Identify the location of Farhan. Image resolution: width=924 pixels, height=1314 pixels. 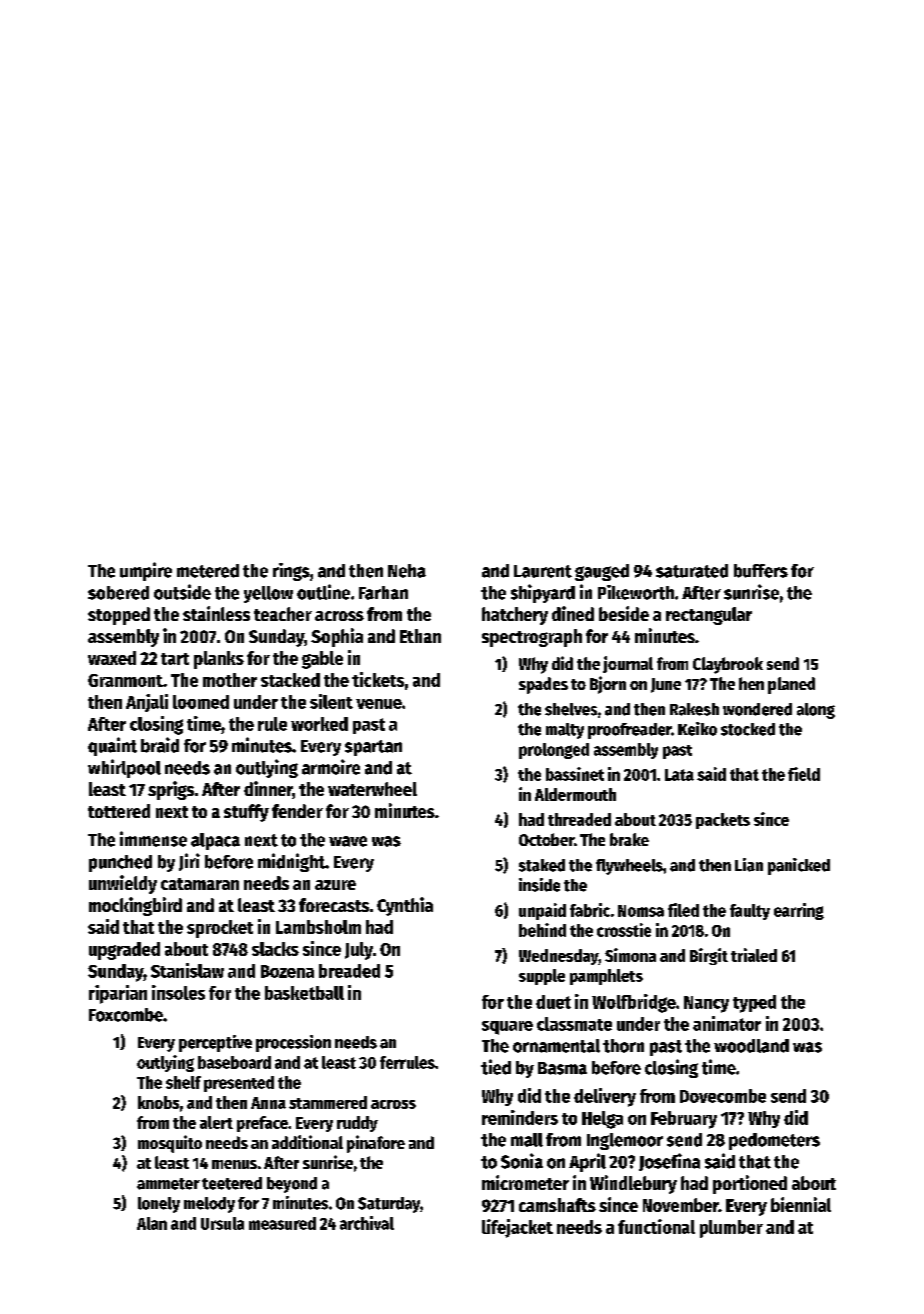
(383, 593).
